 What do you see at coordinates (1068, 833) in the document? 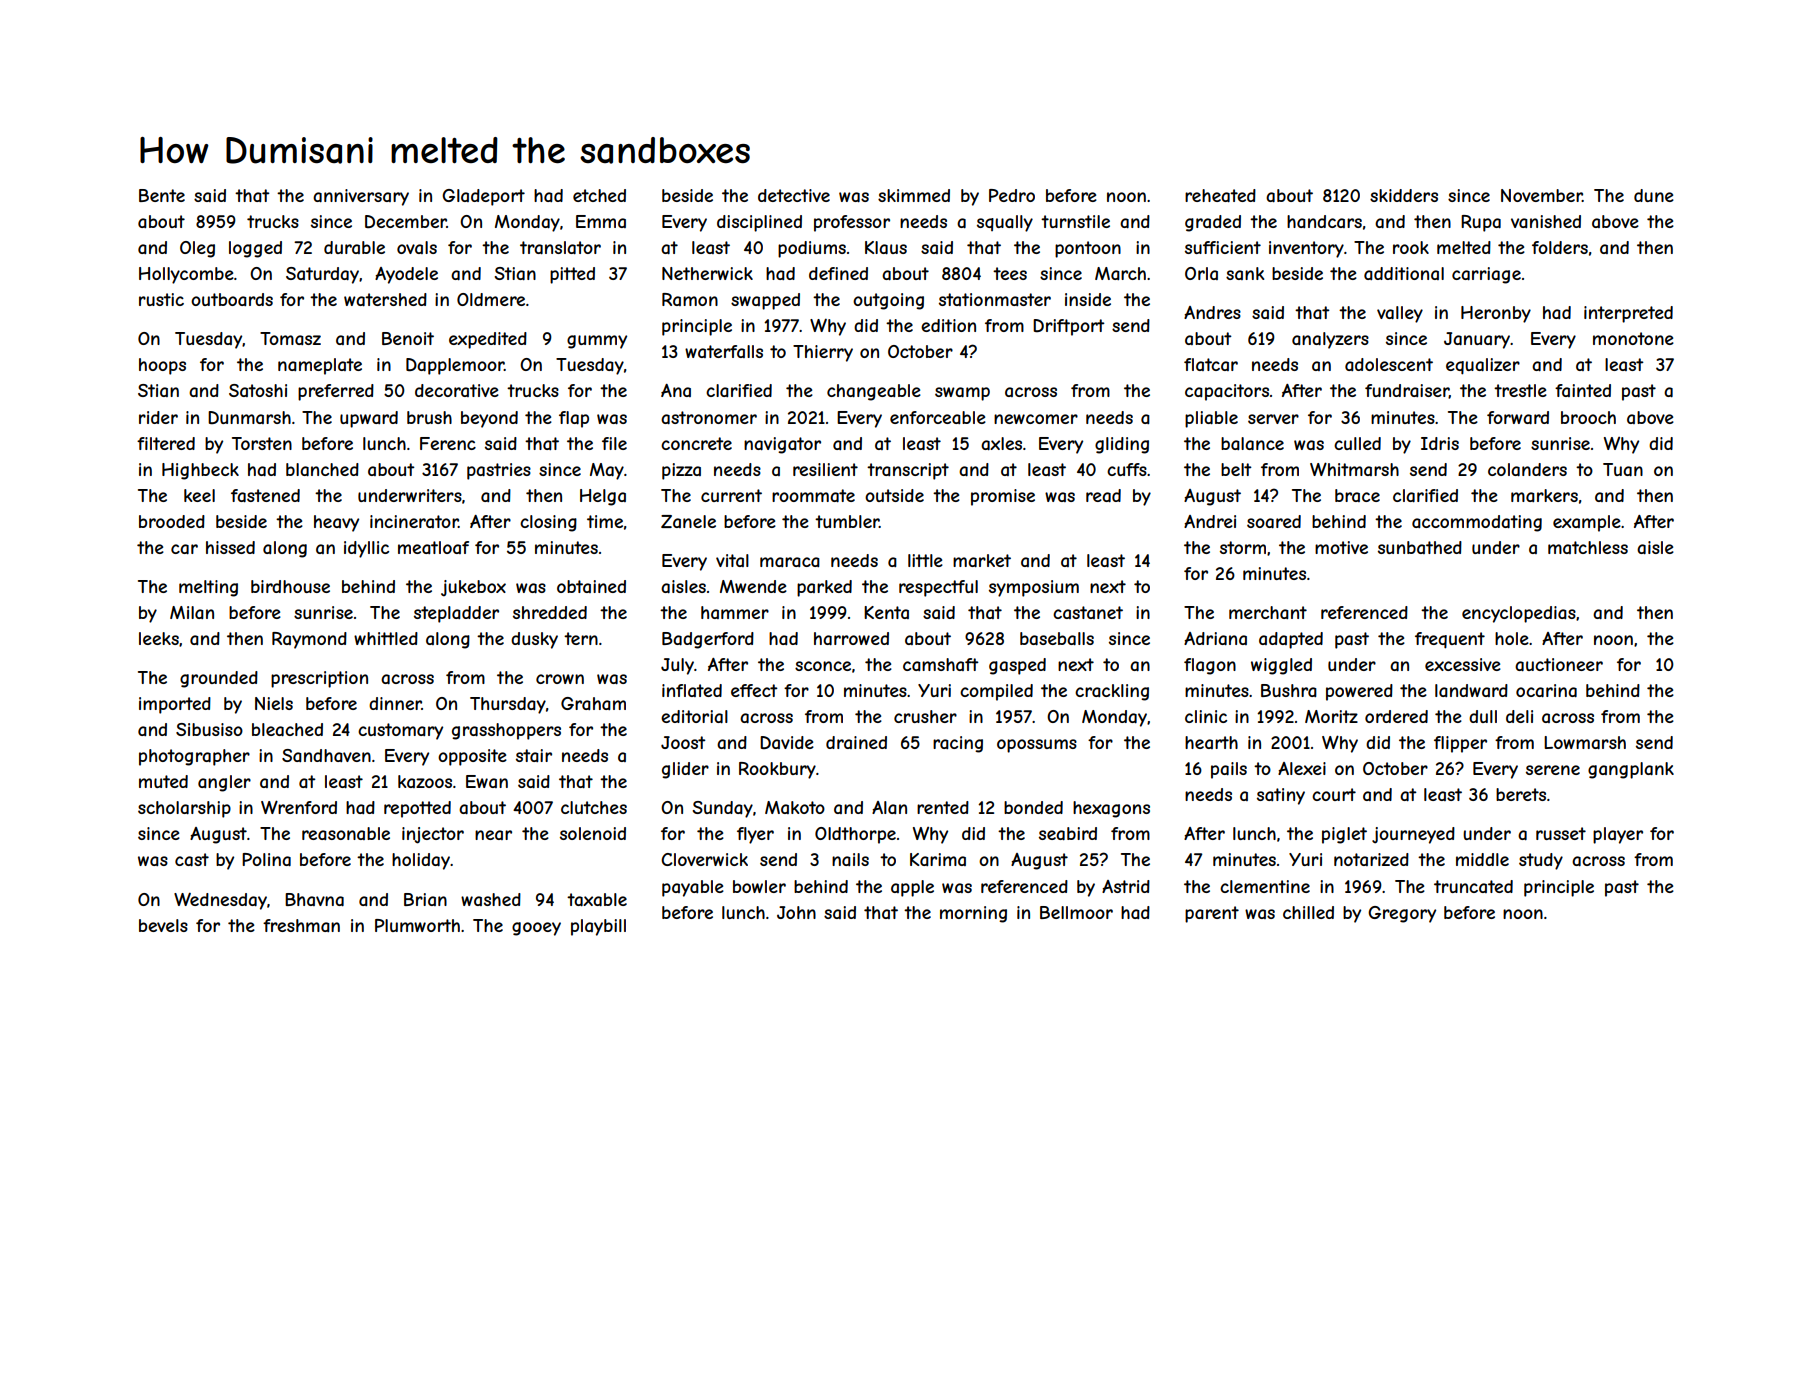
I see `seabird` at bounding box center [1068, 833].
